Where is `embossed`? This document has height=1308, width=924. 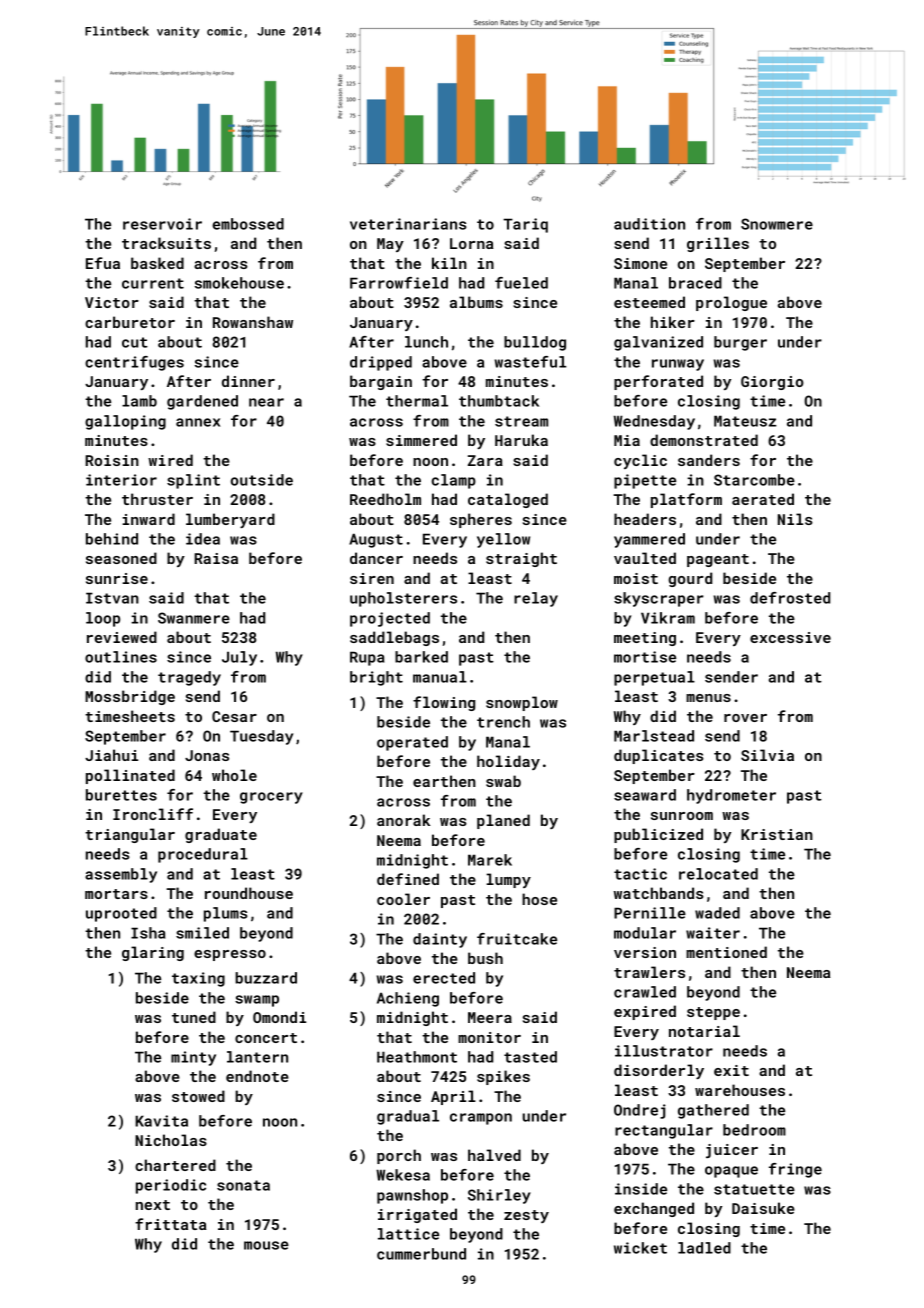
embossed is located at coordinates (248, 224).
